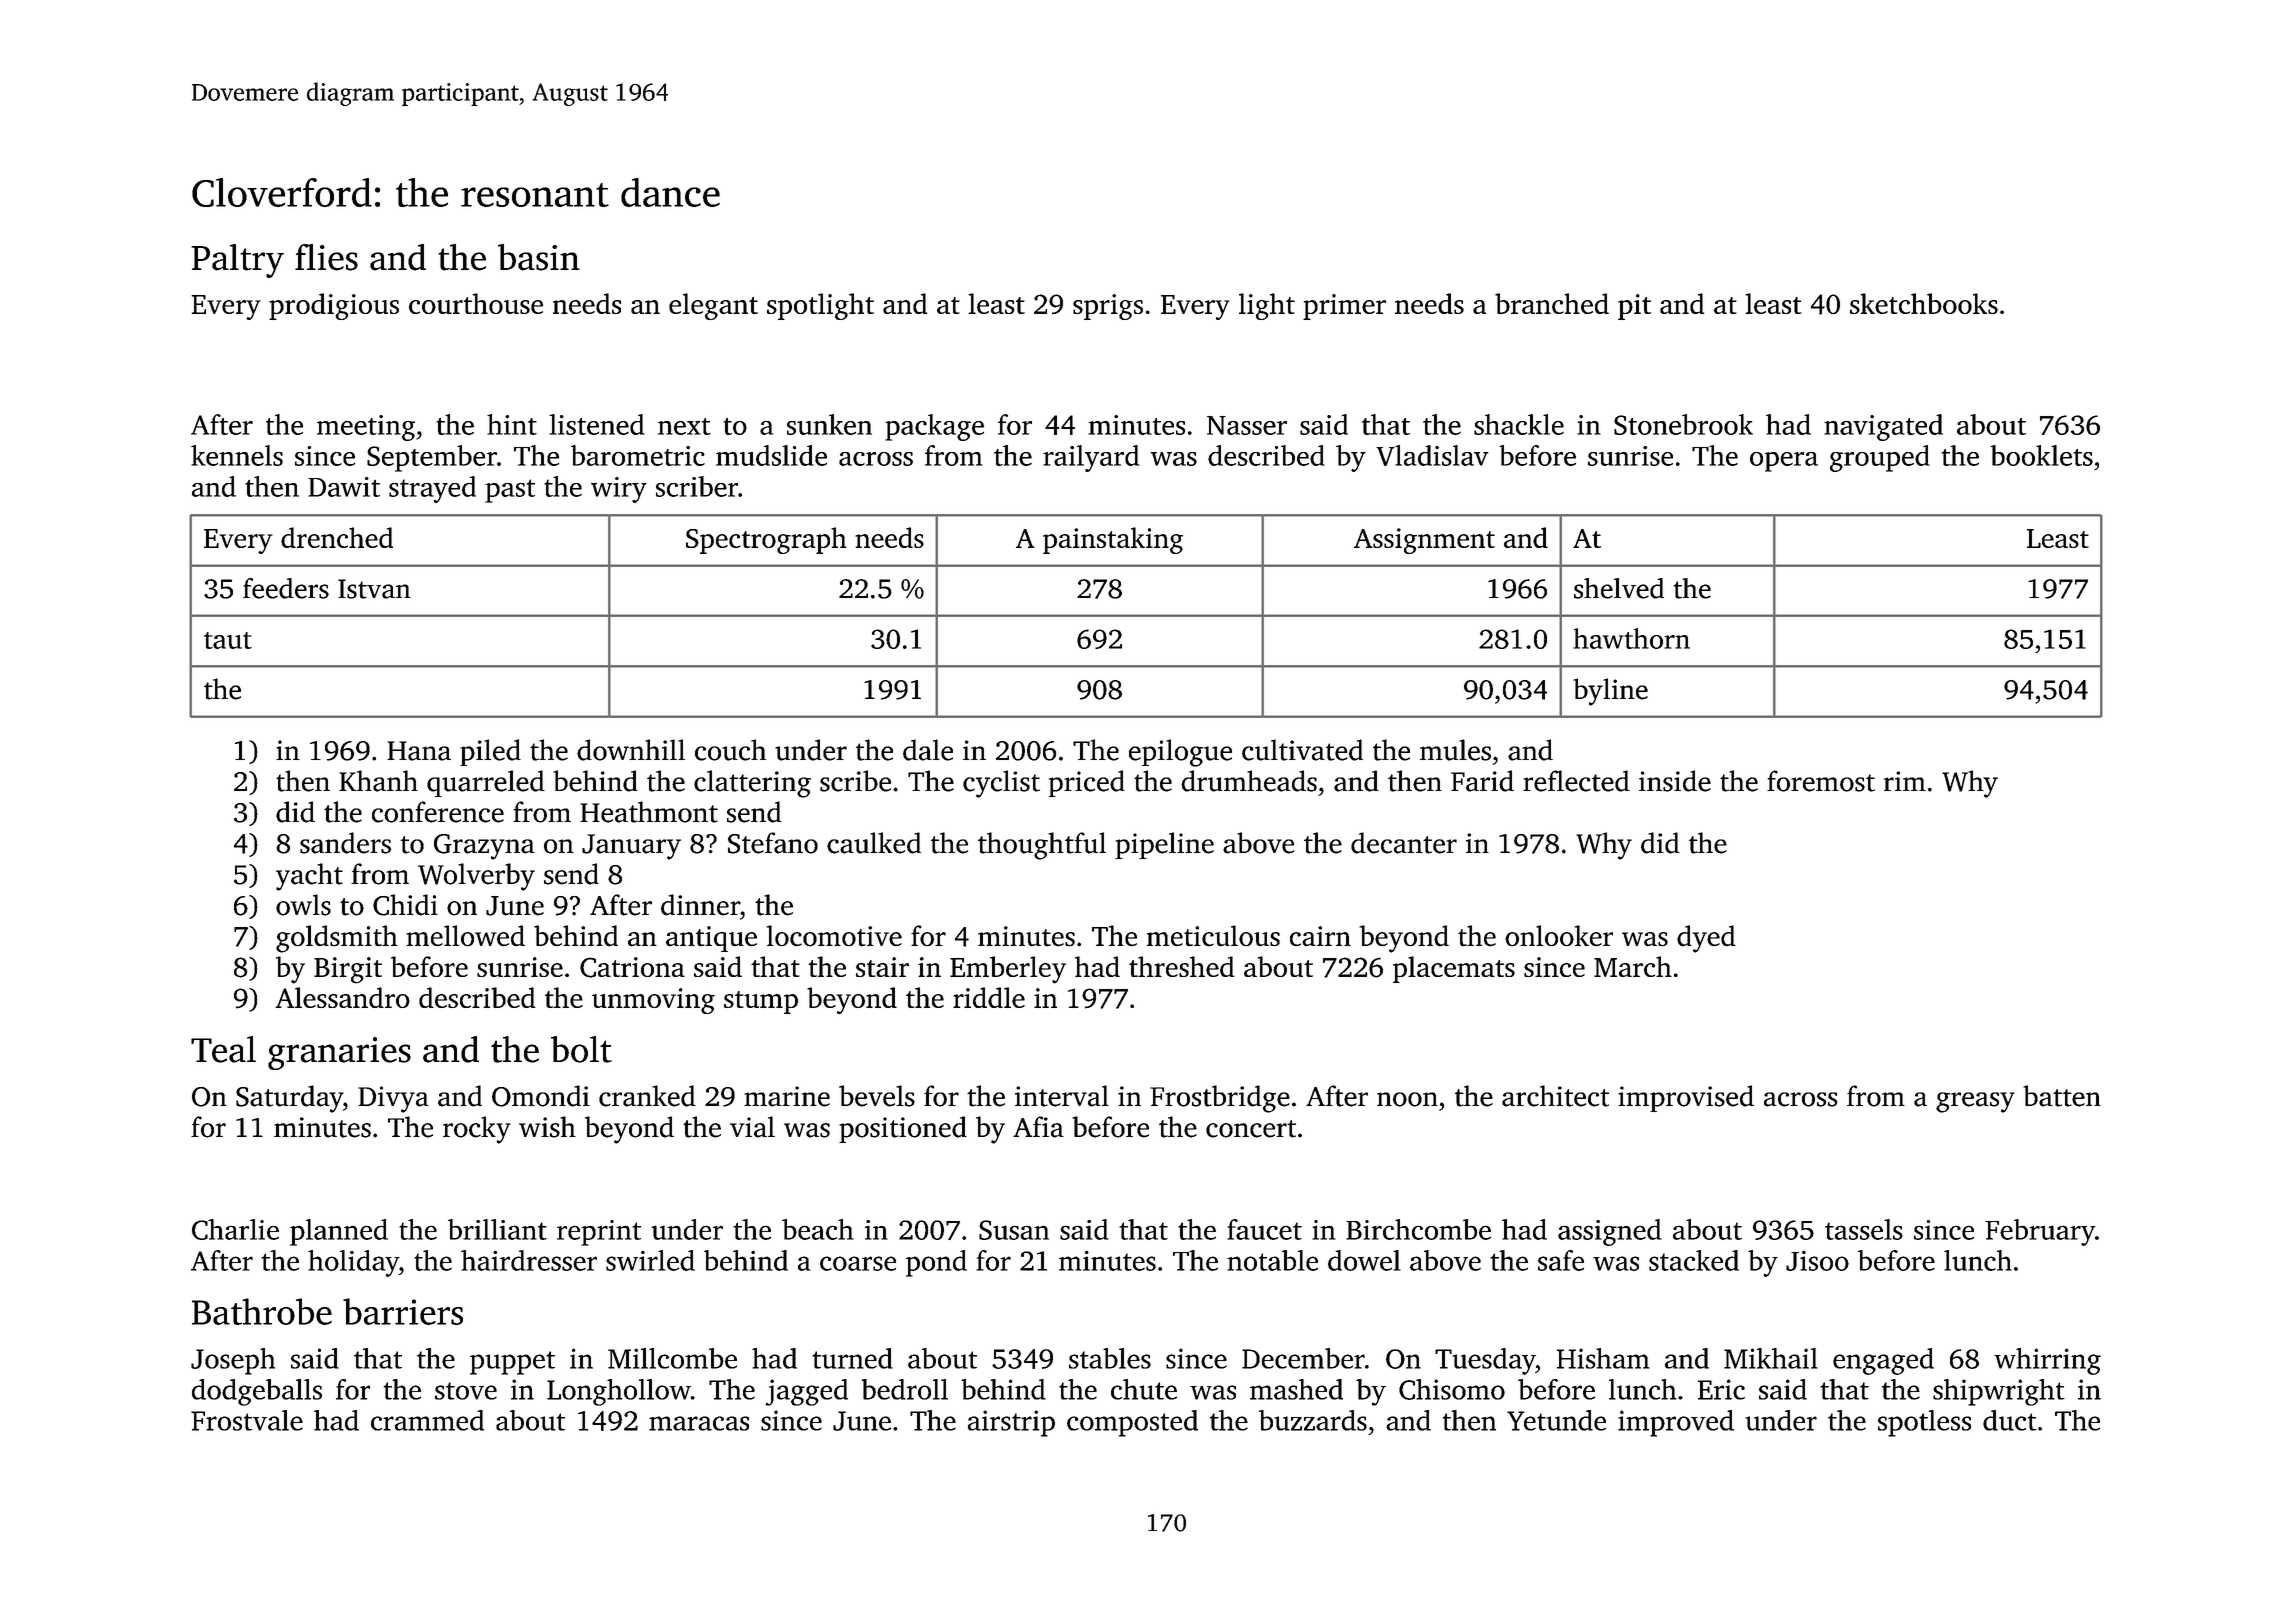 This document has width=2292, height=1620. I want to click on epilogue, so click(1180, 753).
